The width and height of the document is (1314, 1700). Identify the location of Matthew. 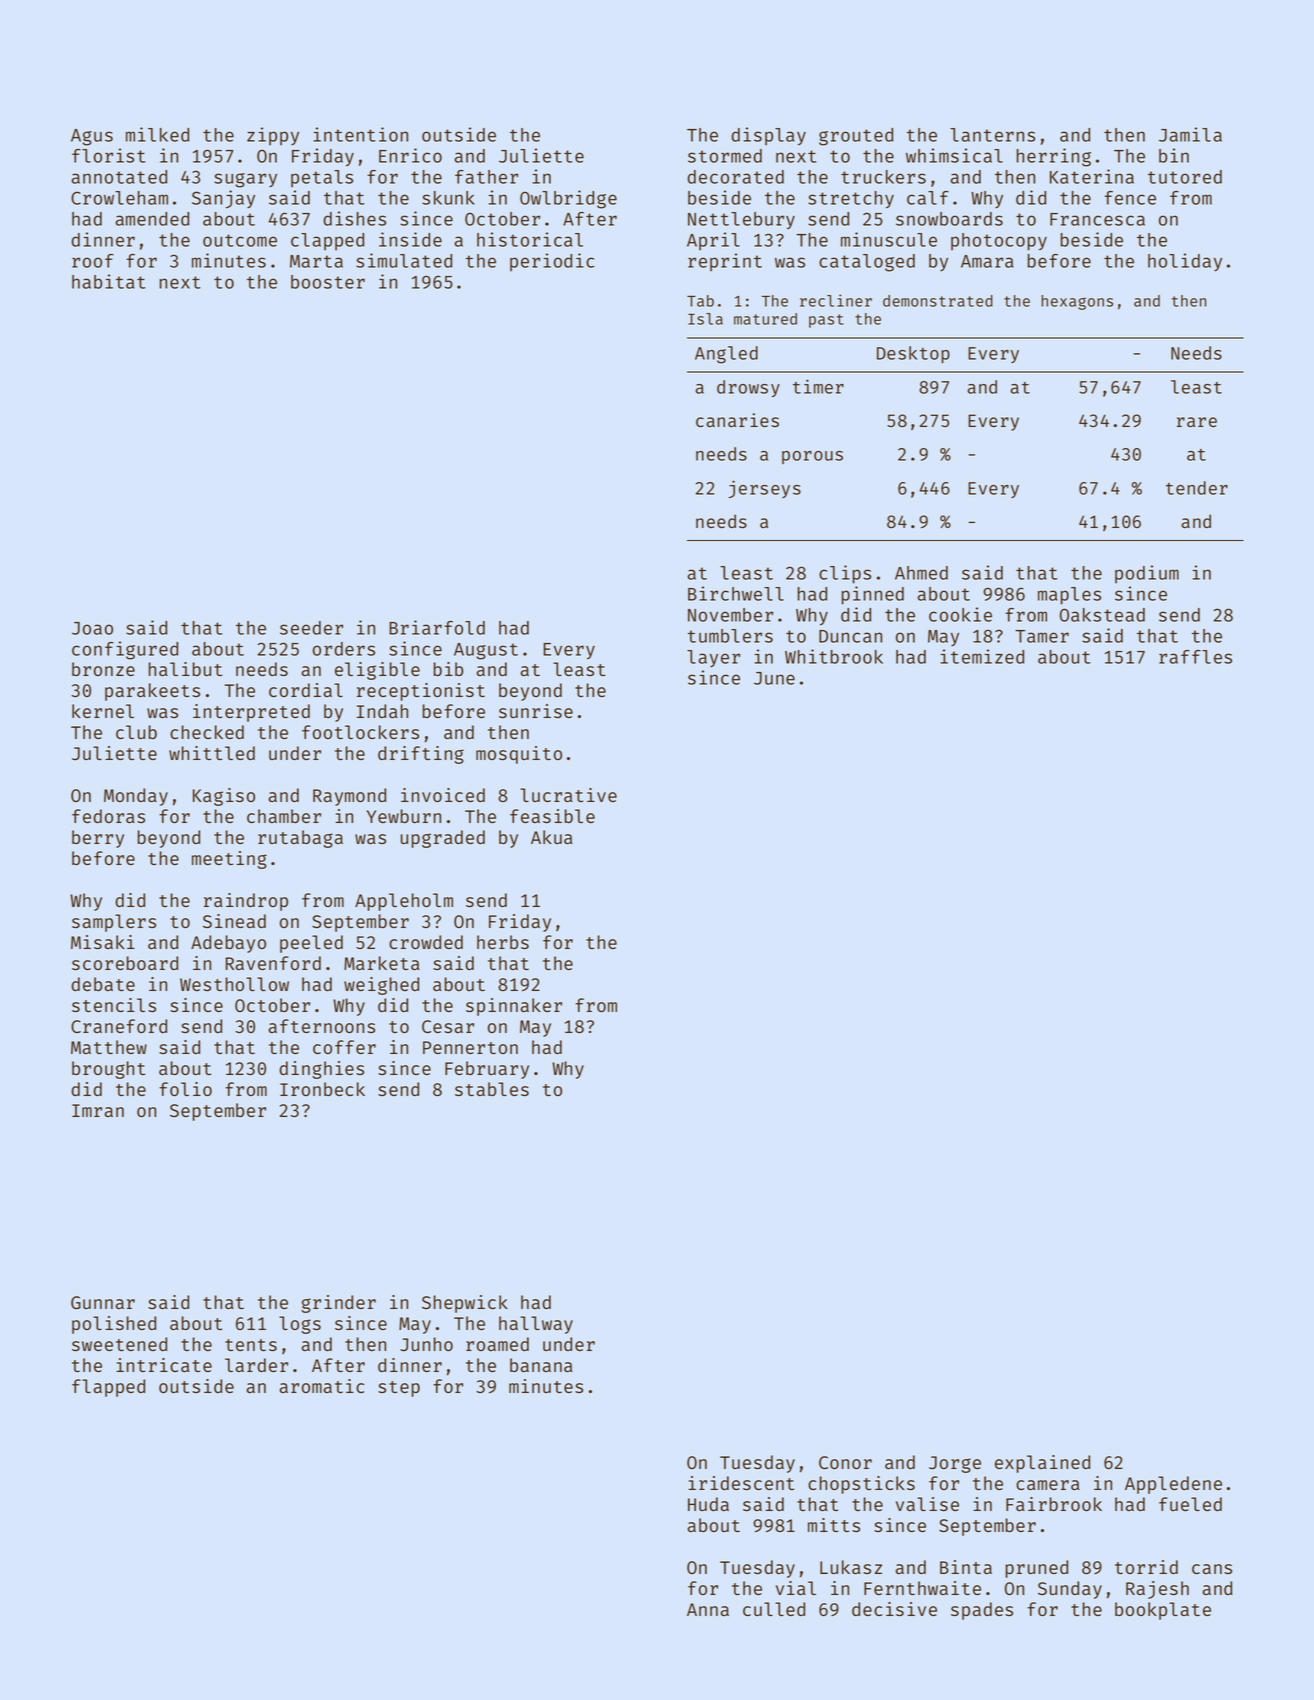
(109, 1047).
